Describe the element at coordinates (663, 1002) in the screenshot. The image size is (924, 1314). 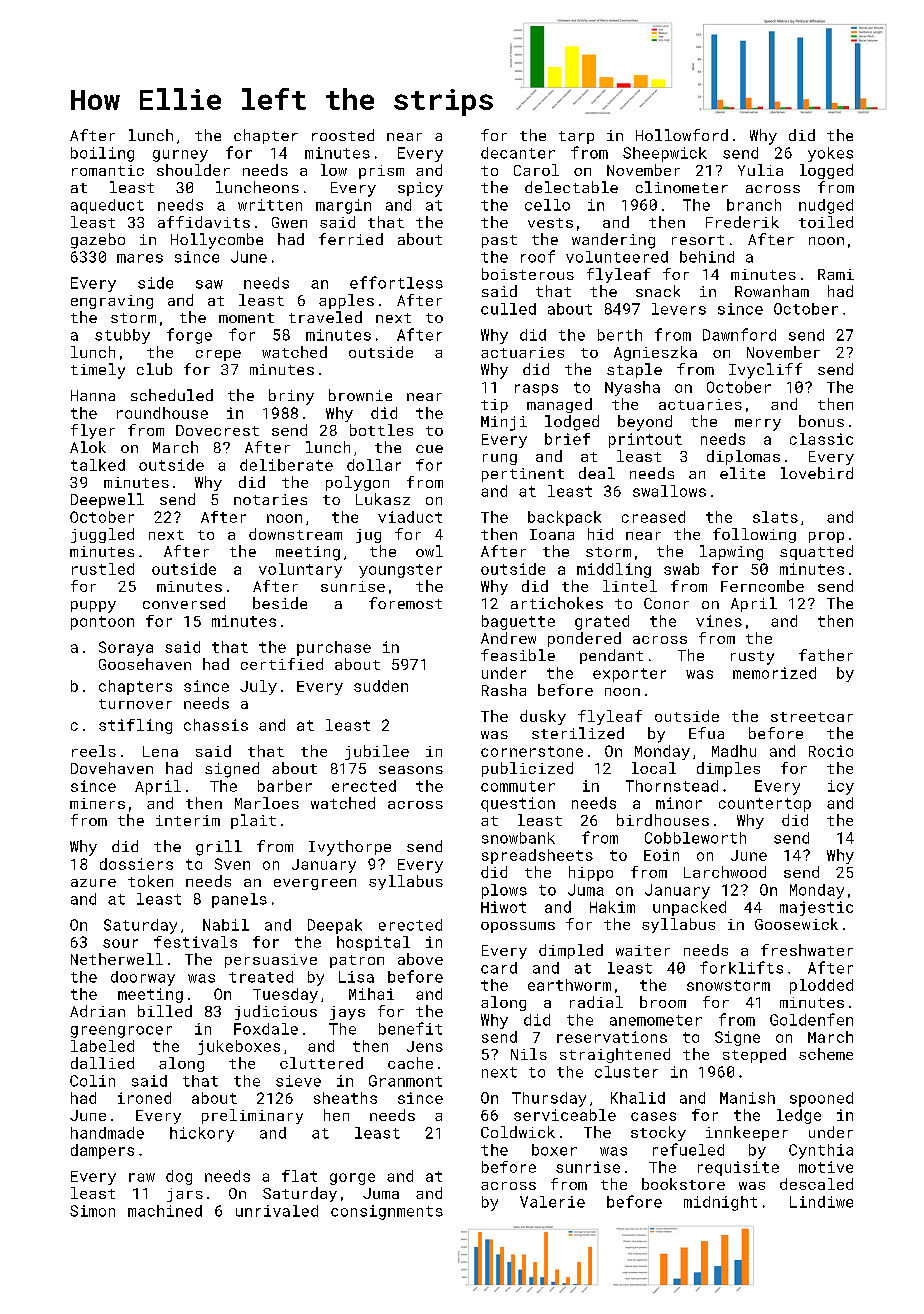
I see `broom` at that location.
